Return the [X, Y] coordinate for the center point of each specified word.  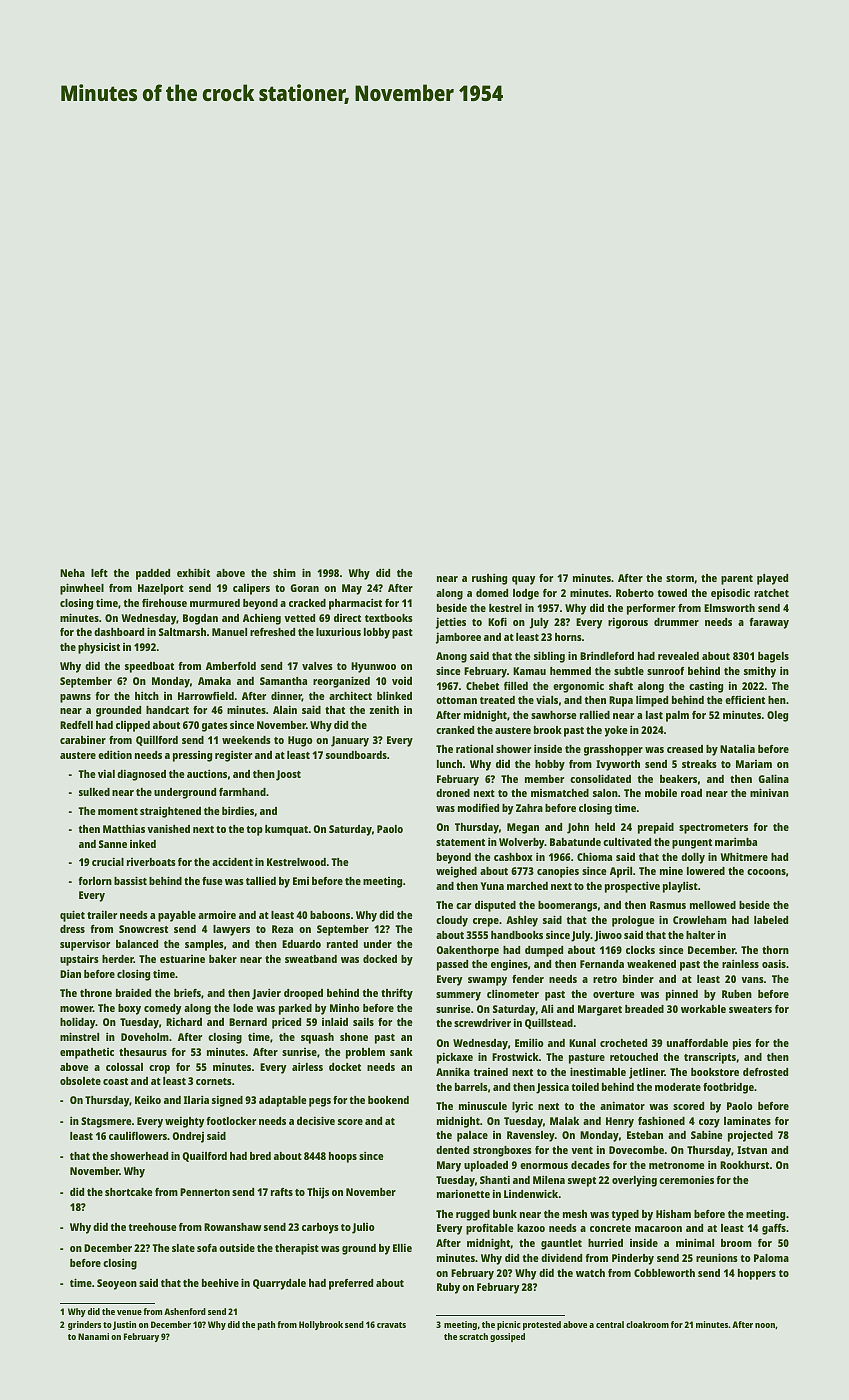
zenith [384, 709]
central [610, 1324]
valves [317, 666]
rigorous [628, 623]
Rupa [621, 701]
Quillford [157, 740]
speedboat [149, 667]
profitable [490, 1229]
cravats [391, 1325]
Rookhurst [744, 1165]
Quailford [204, 1156]
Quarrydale [279, 1284]
